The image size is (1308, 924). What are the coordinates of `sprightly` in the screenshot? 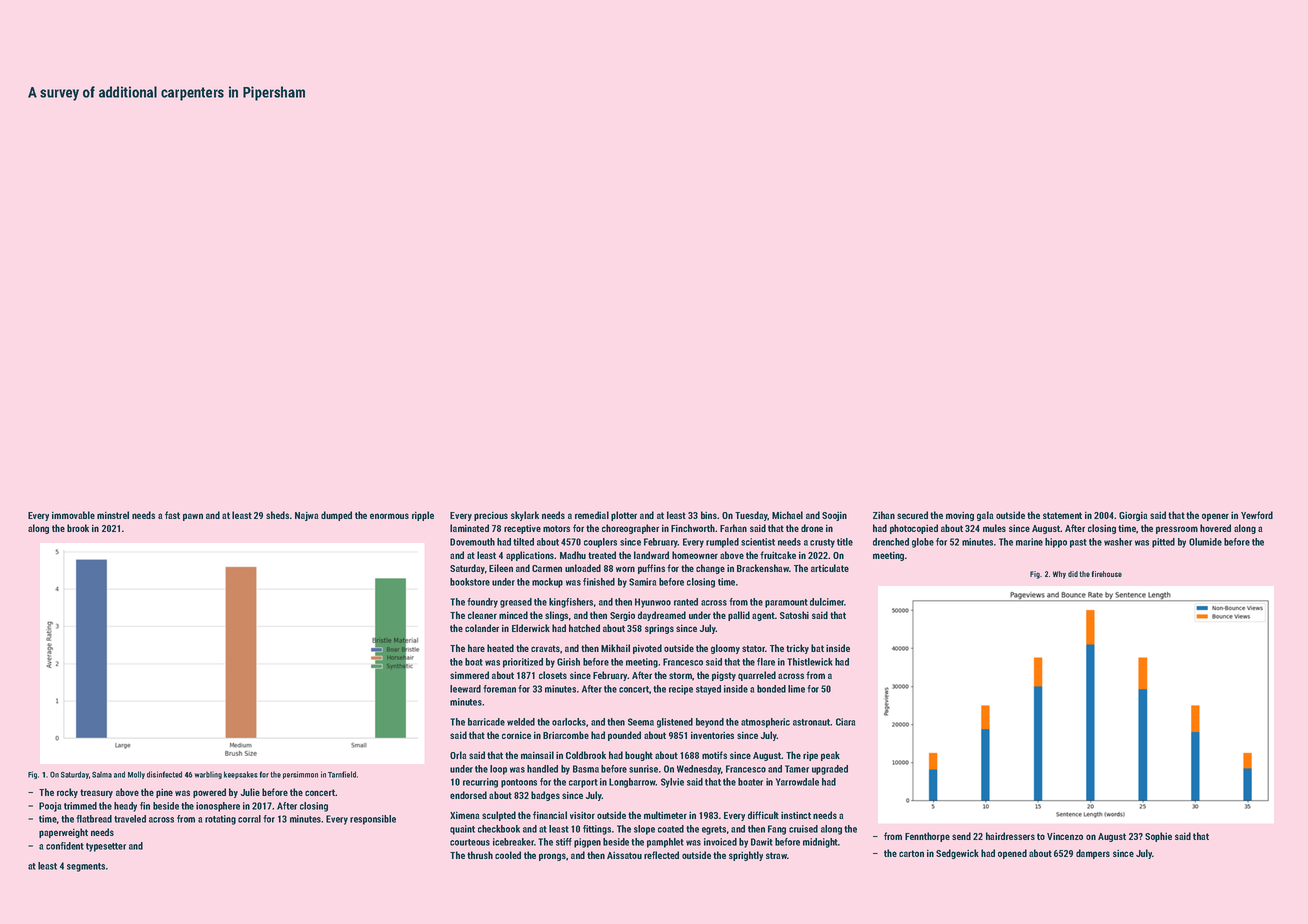 It's located at (746, 856).
